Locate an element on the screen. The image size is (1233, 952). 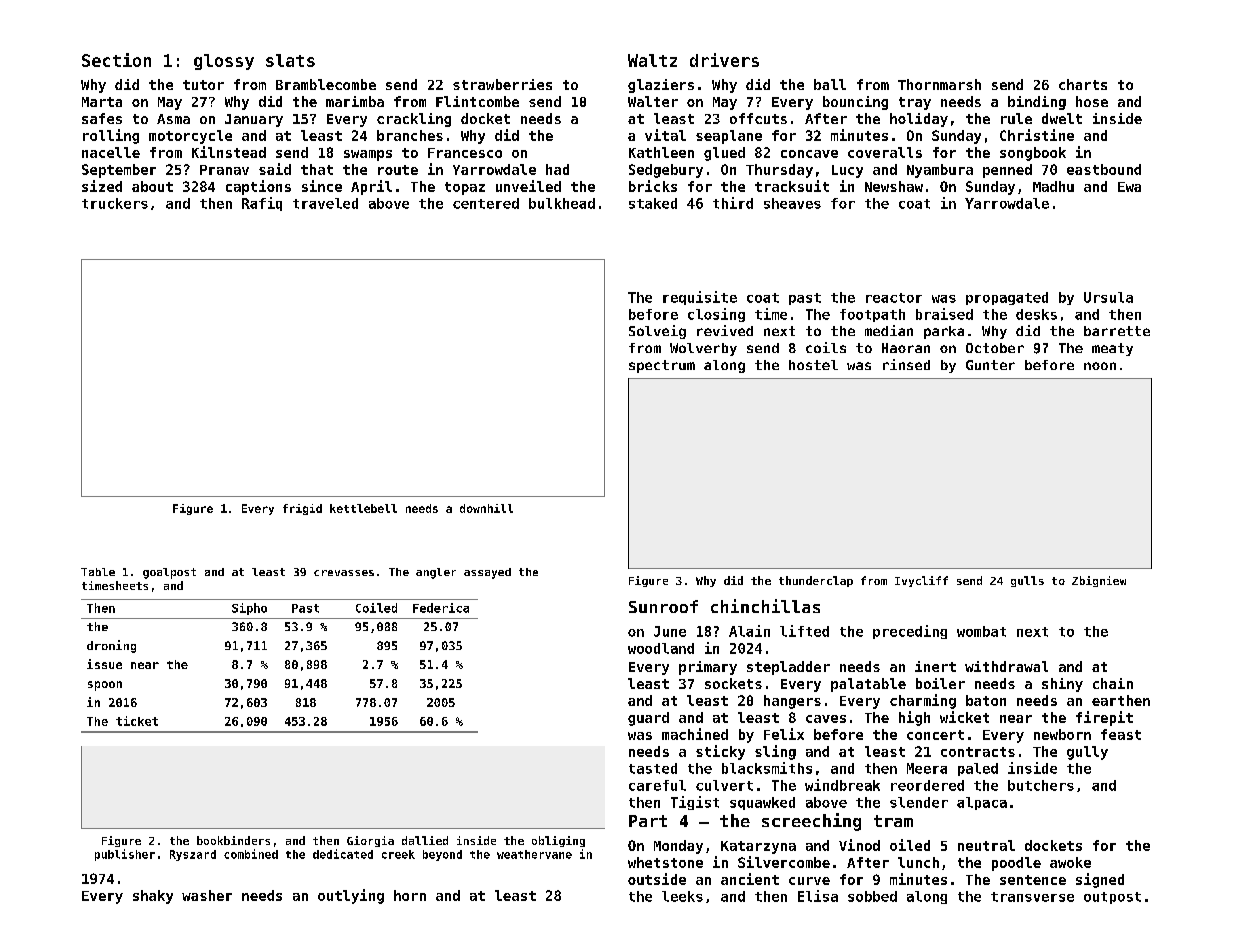
glossy is located at coordinates (224, 62).
